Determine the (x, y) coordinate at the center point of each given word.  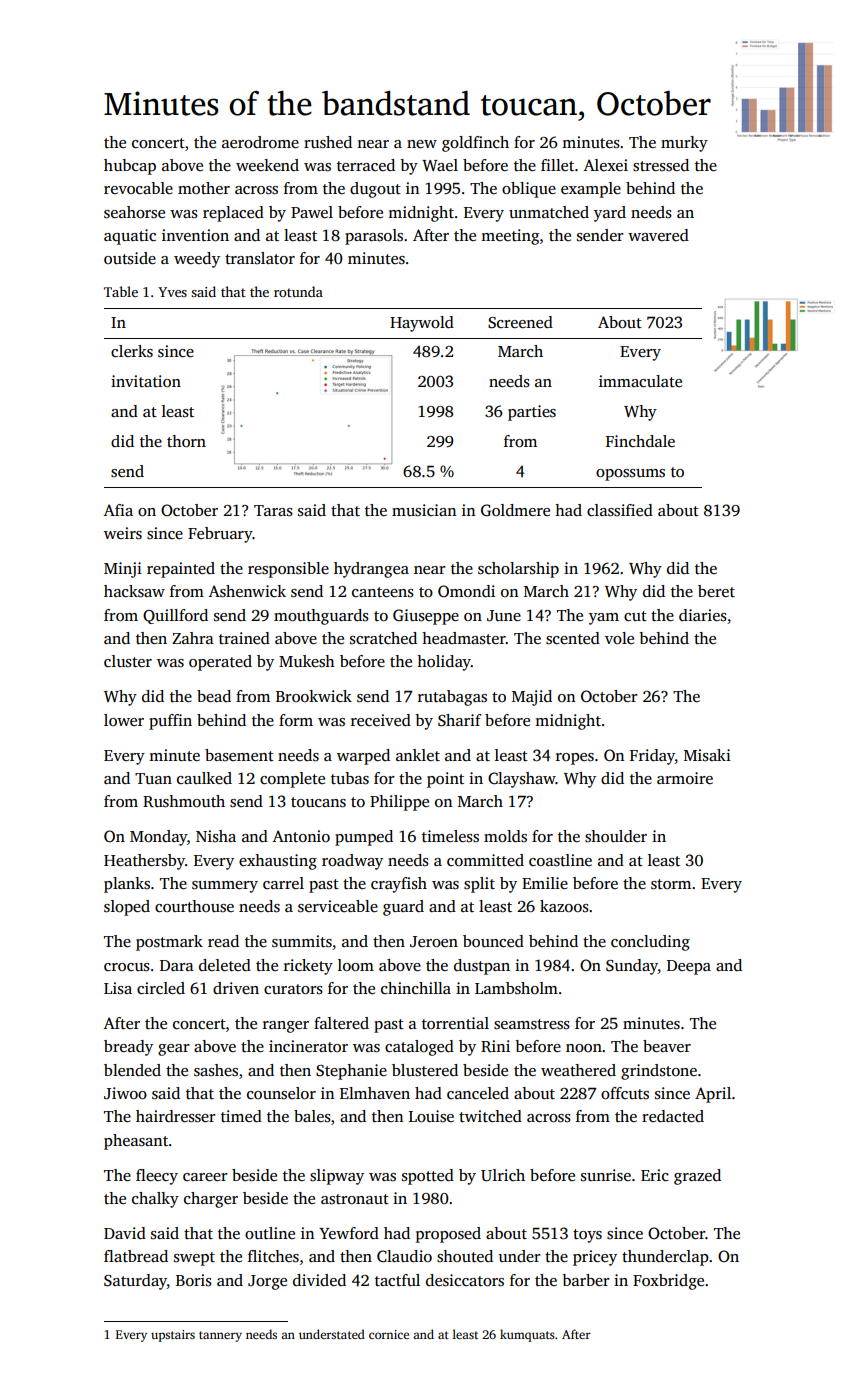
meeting (510, 237)
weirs (123, 533)
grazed (697, 1177)
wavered (658, 235)
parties (532, 413)
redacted (673, 1116)
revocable (138, 188)
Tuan (153, 778)
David (125, 1233)
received (381, 720)
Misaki (707, 755)
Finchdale (640, 441)
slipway (337, 1177)
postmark (169, 943)
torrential (455, 1023)
